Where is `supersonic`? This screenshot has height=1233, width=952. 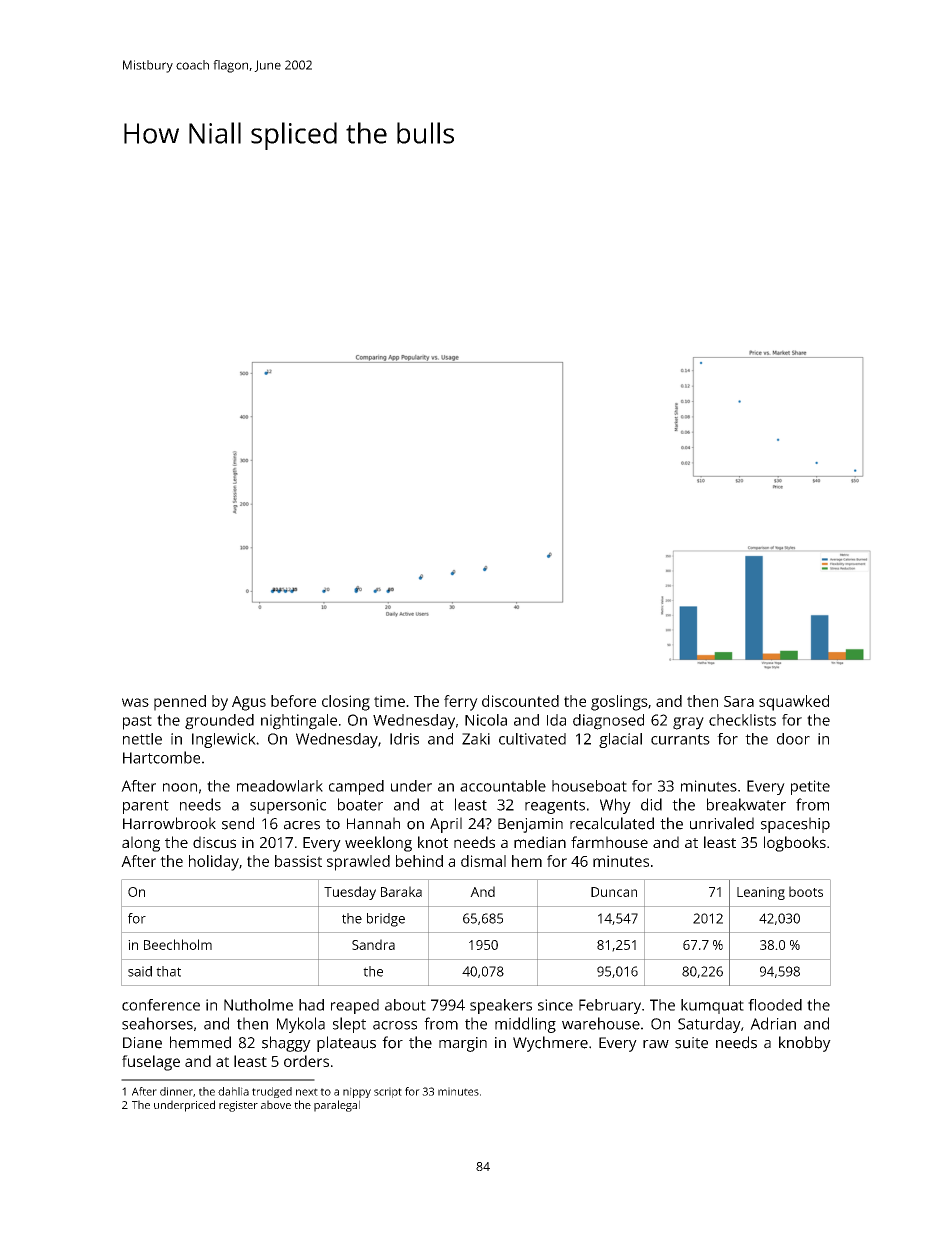
supersonic is located at coordinates (288, 806).
